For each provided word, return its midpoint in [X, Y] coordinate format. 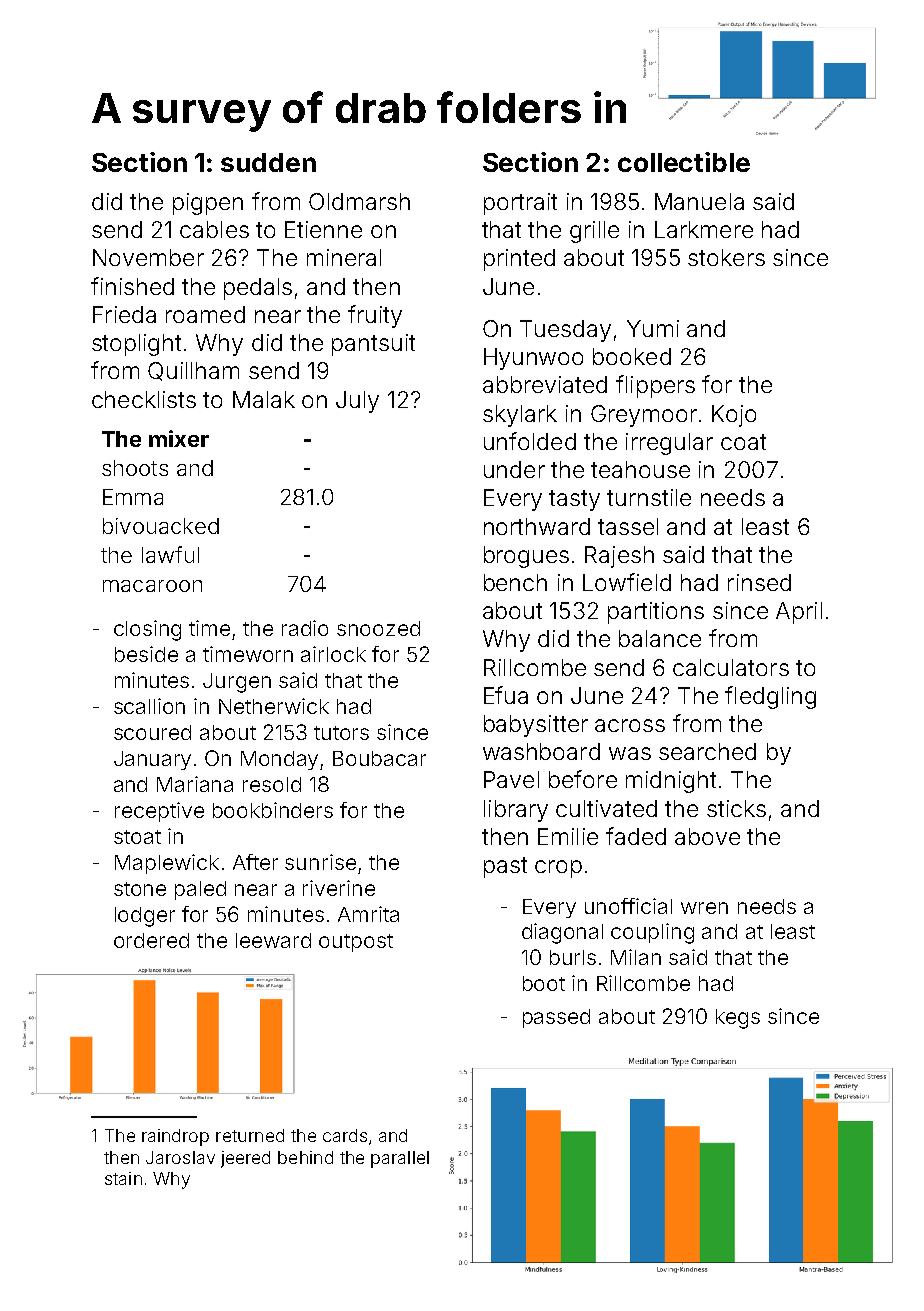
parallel [400, 1159]
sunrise [320, 862]
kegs [738, 1019]
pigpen [208, 204]
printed [519, 260]
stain [123, 1178]
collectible [684, 162]
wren [704, 908]
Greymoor [644, 416]
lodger [145, 917]
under [514, 469]
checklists [144, 399]
